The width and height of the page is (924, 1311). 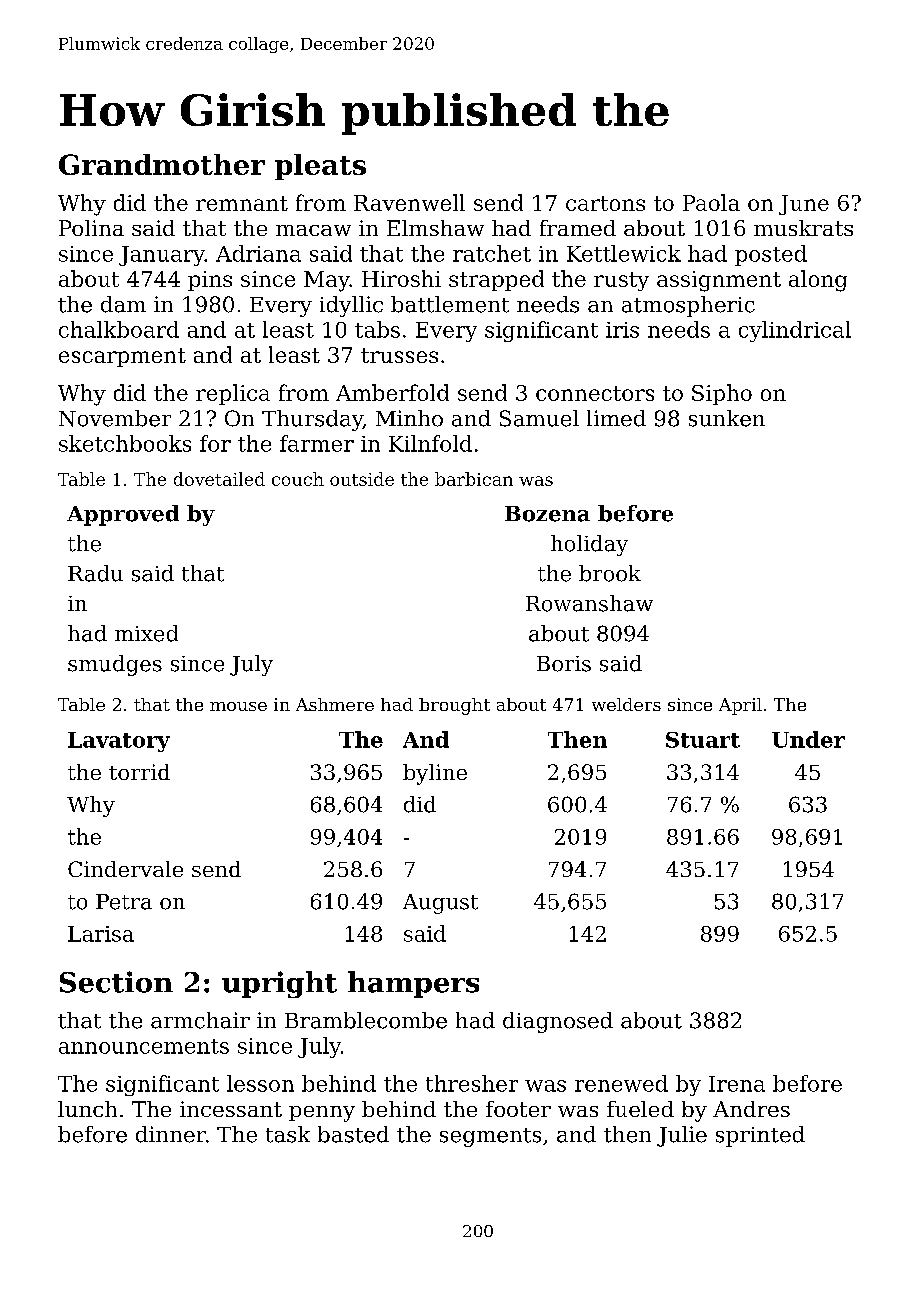 What do you see at coordinates (440, 904) in the page?
I see `August` at bounding box center [440, 904].
